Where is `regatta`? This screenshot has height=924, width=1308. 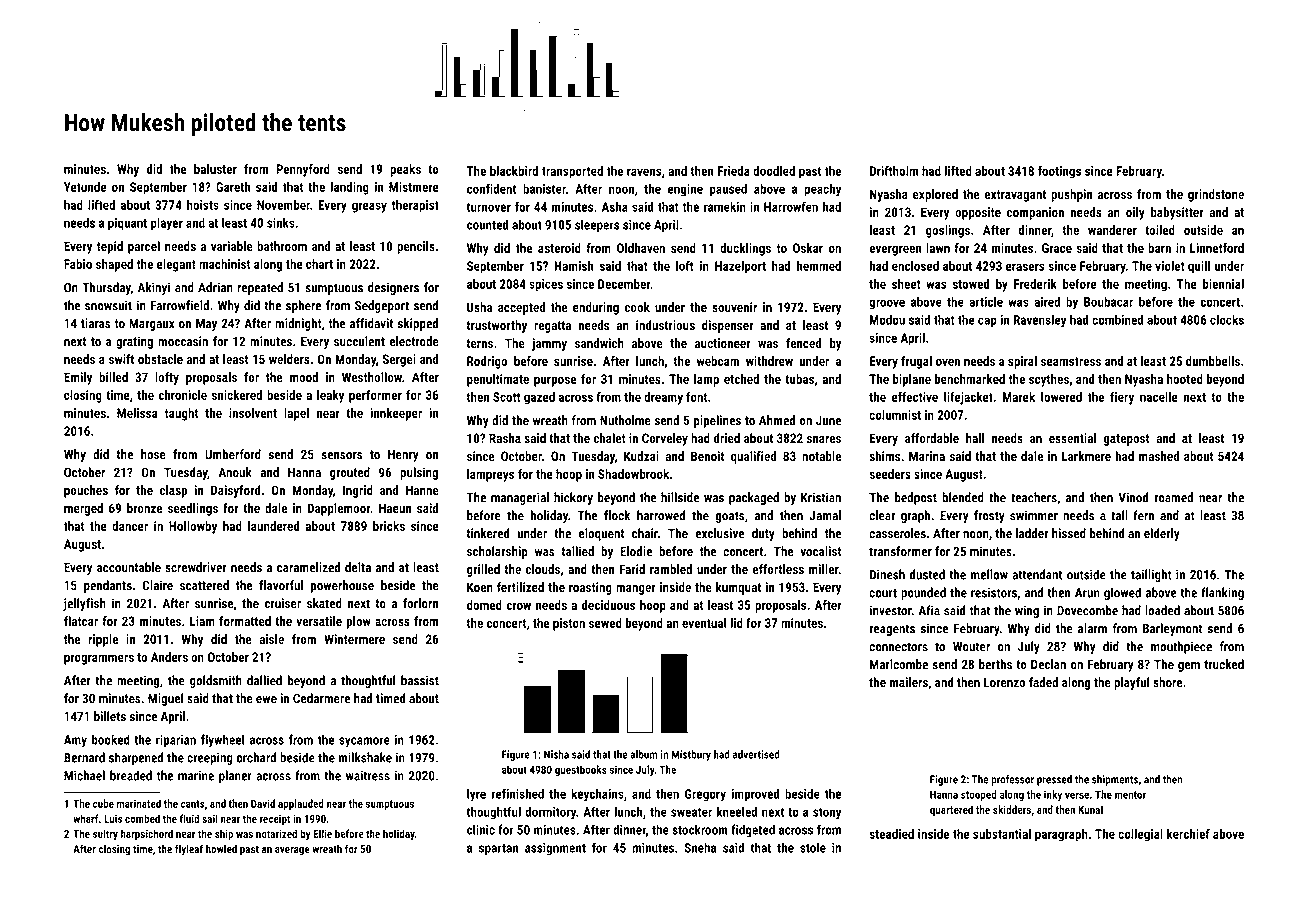
regatta is located at coordinates (552, 327).
